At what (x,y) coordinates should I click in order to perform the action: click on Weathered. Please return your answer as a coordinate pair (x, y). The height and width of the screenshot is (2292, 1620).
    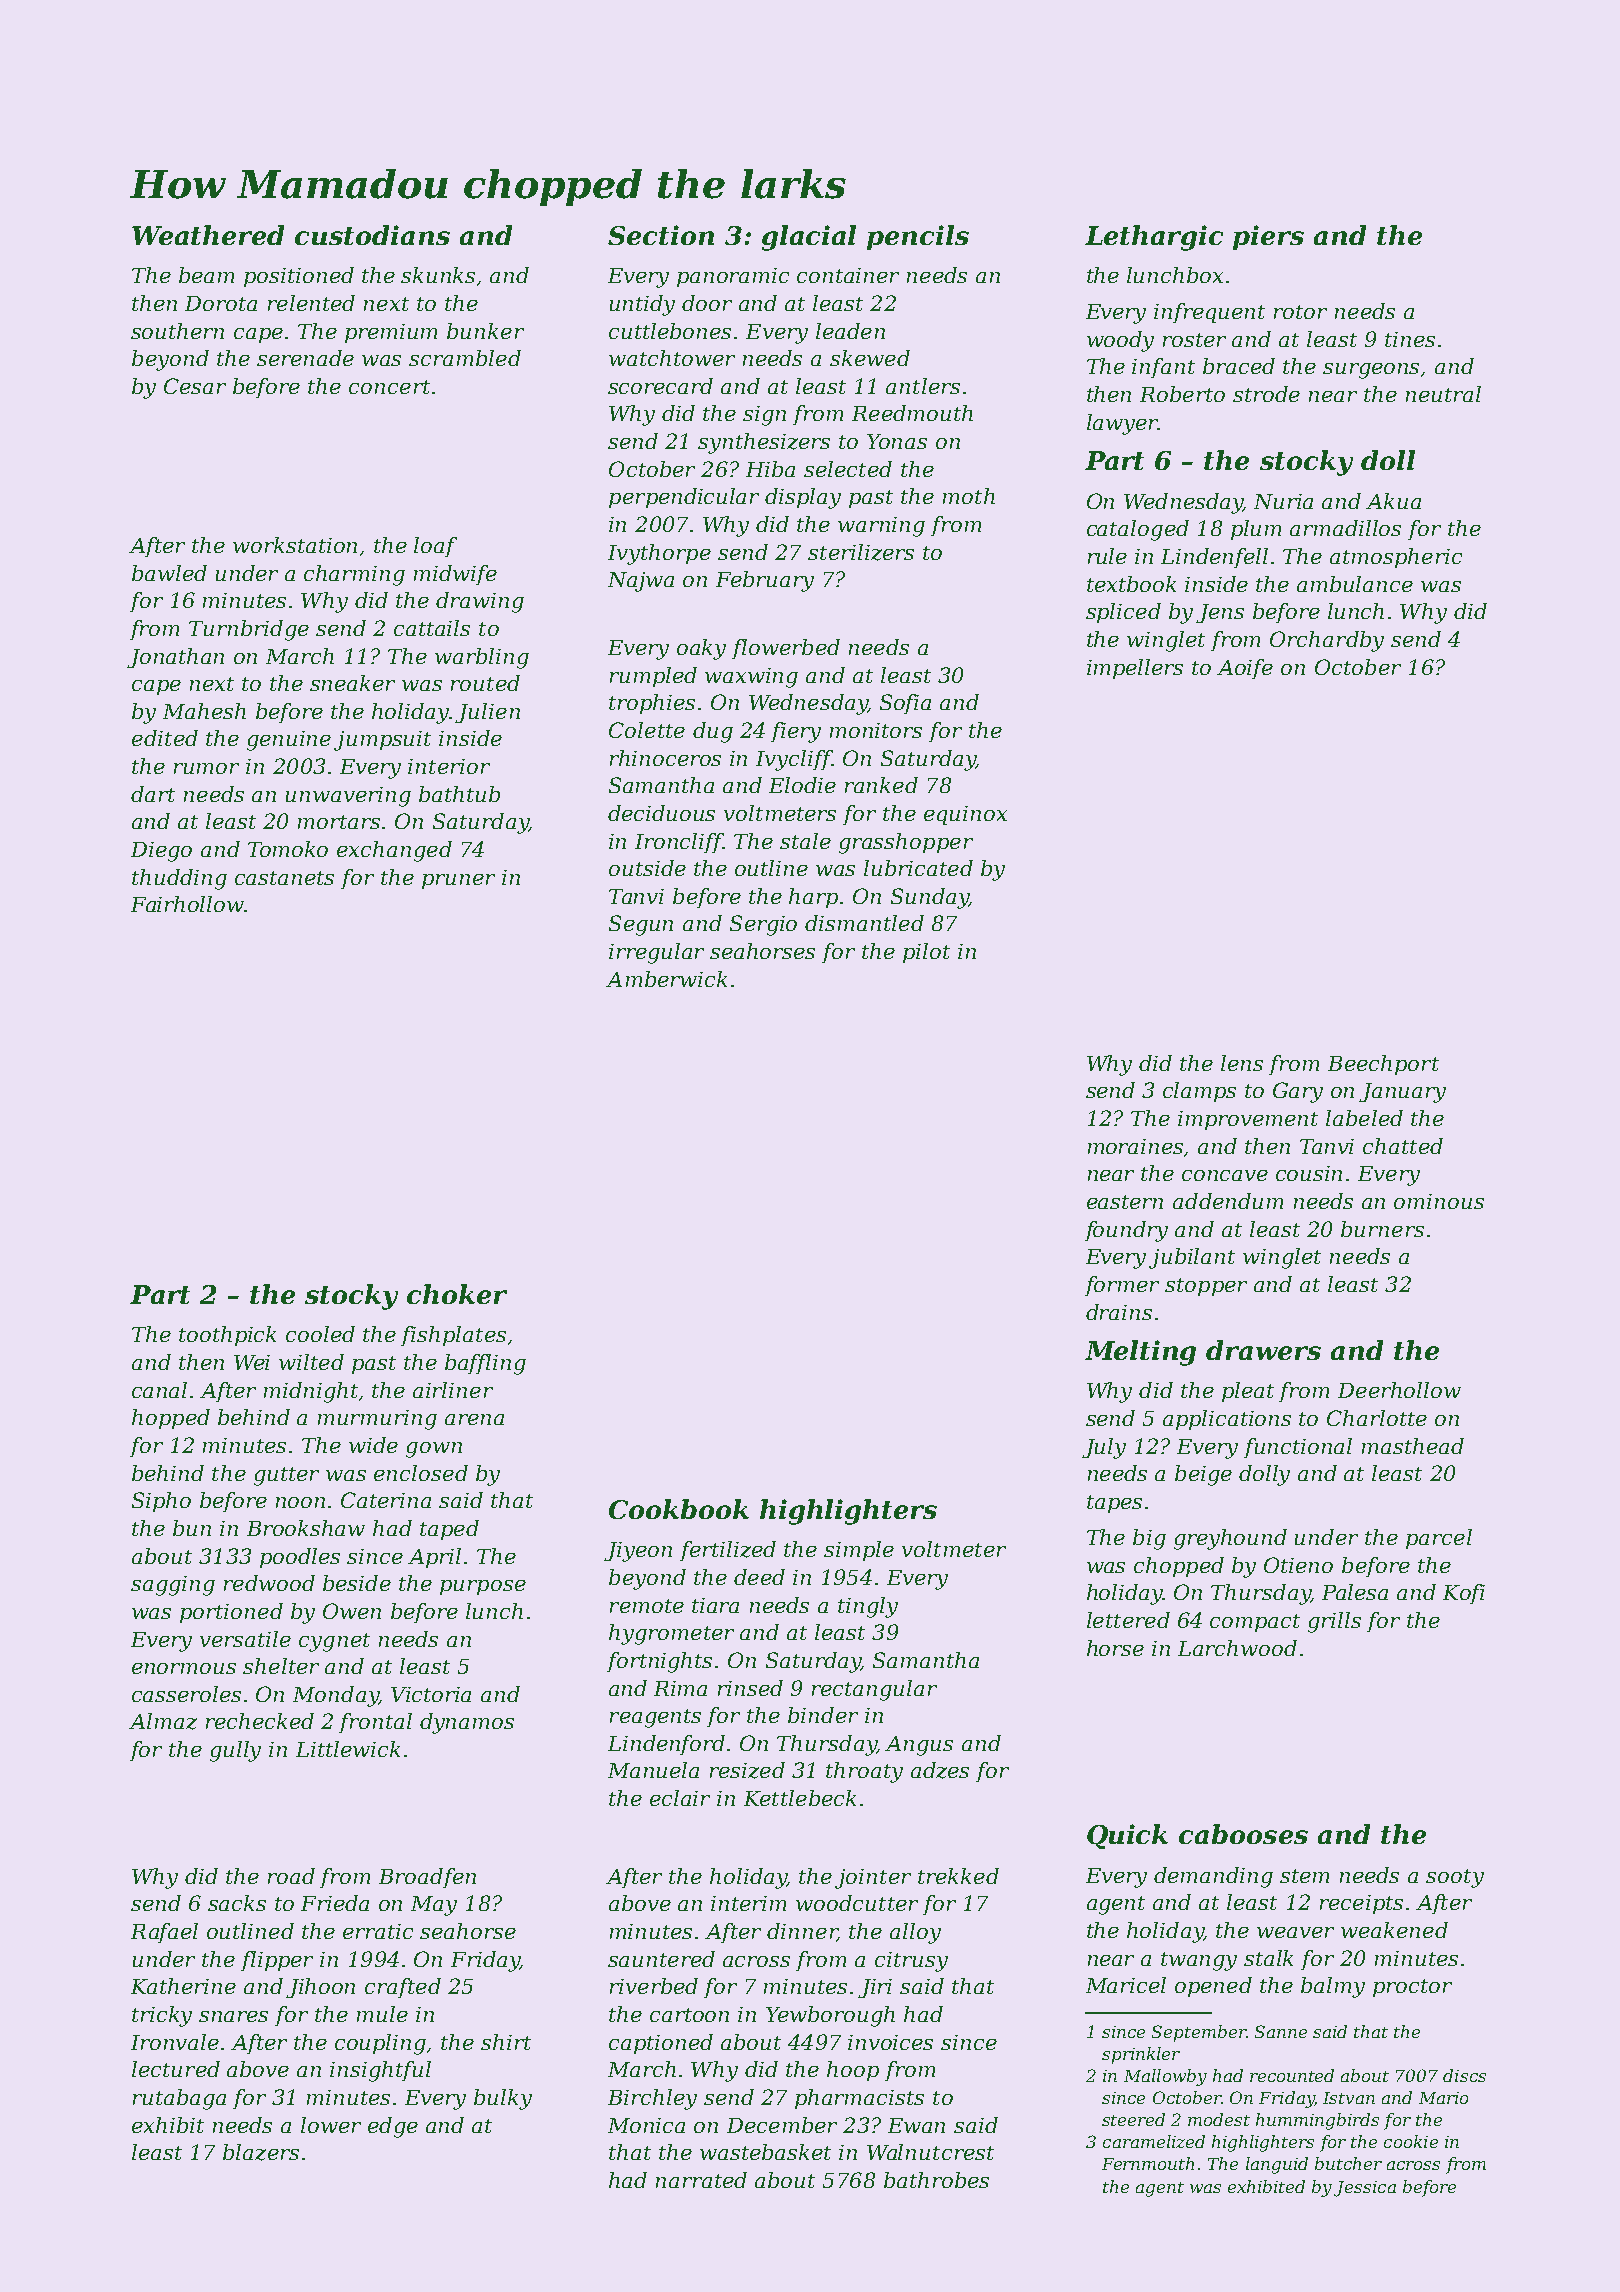
    Looking at the image, I should click on (208, 235).
